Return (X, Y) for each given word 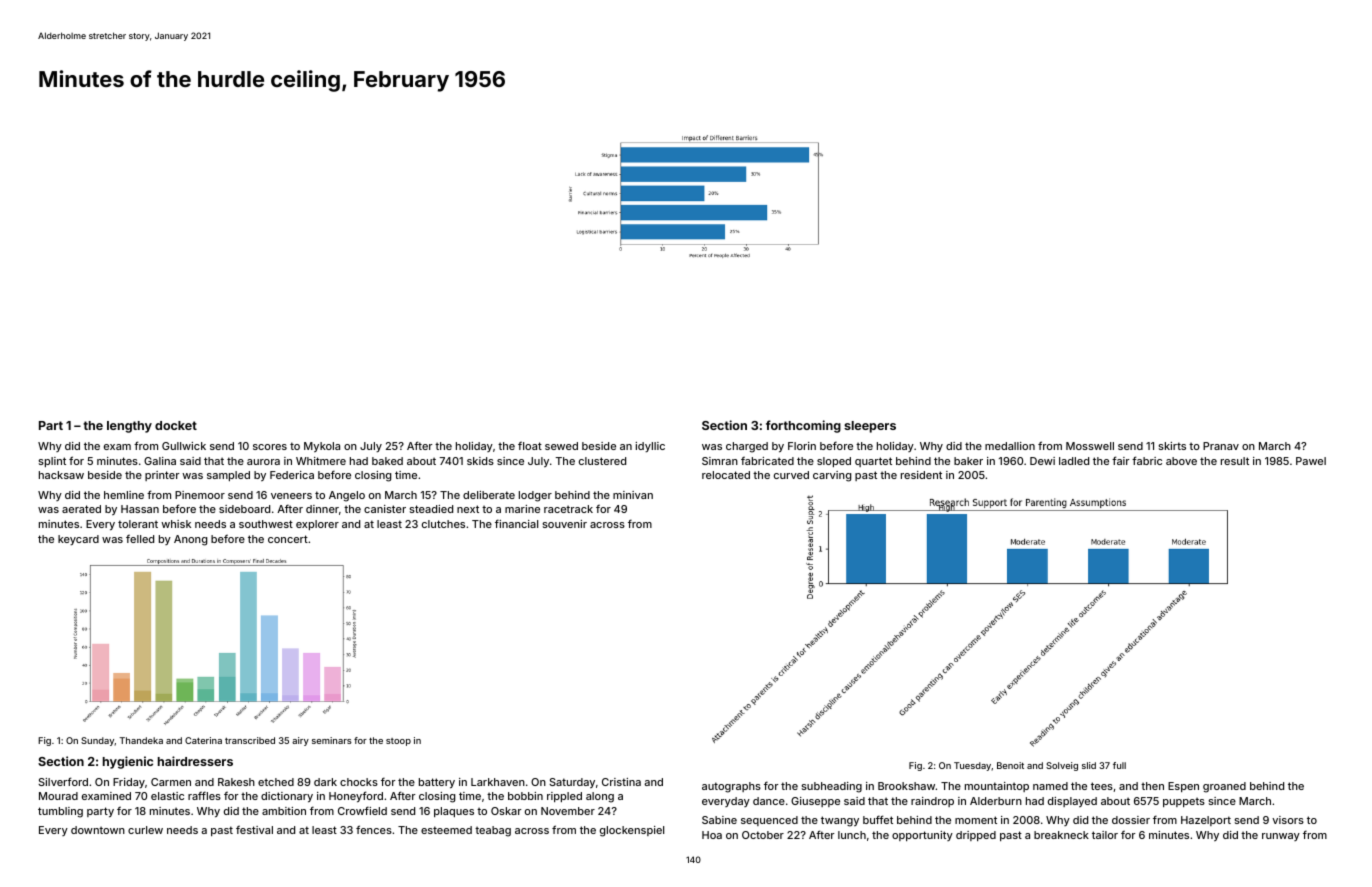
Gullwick (184, 446)
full (1119, 765)
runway (1281, 837)
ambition (284, 811)
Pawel (1311, 461)
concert (288, 539)
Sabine (719, 820)
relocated (726, 475)
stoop (398, 742)
